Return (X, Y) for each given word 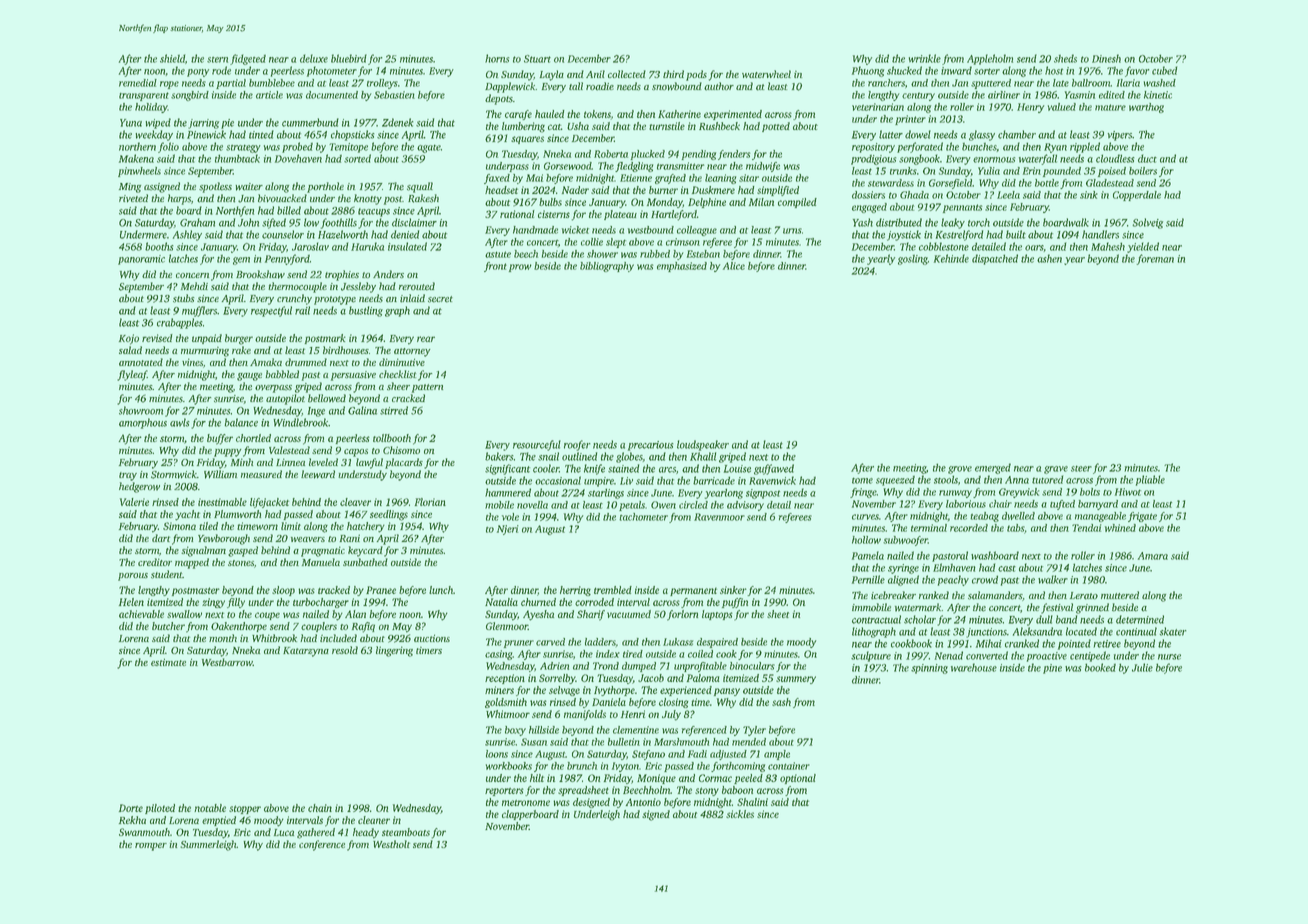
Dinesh (1106, 58)
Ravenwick (772, 480)
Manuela (321, 562)
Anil (595, 74)
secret (440, 299)
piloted (160, 809)
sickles (740, 814)
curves (865, 517)
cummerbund (310, 122)
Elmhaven (954, 567)
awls (180, 422)
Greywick (1019, 493)
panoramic (141, 260)
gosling (913, 260)
